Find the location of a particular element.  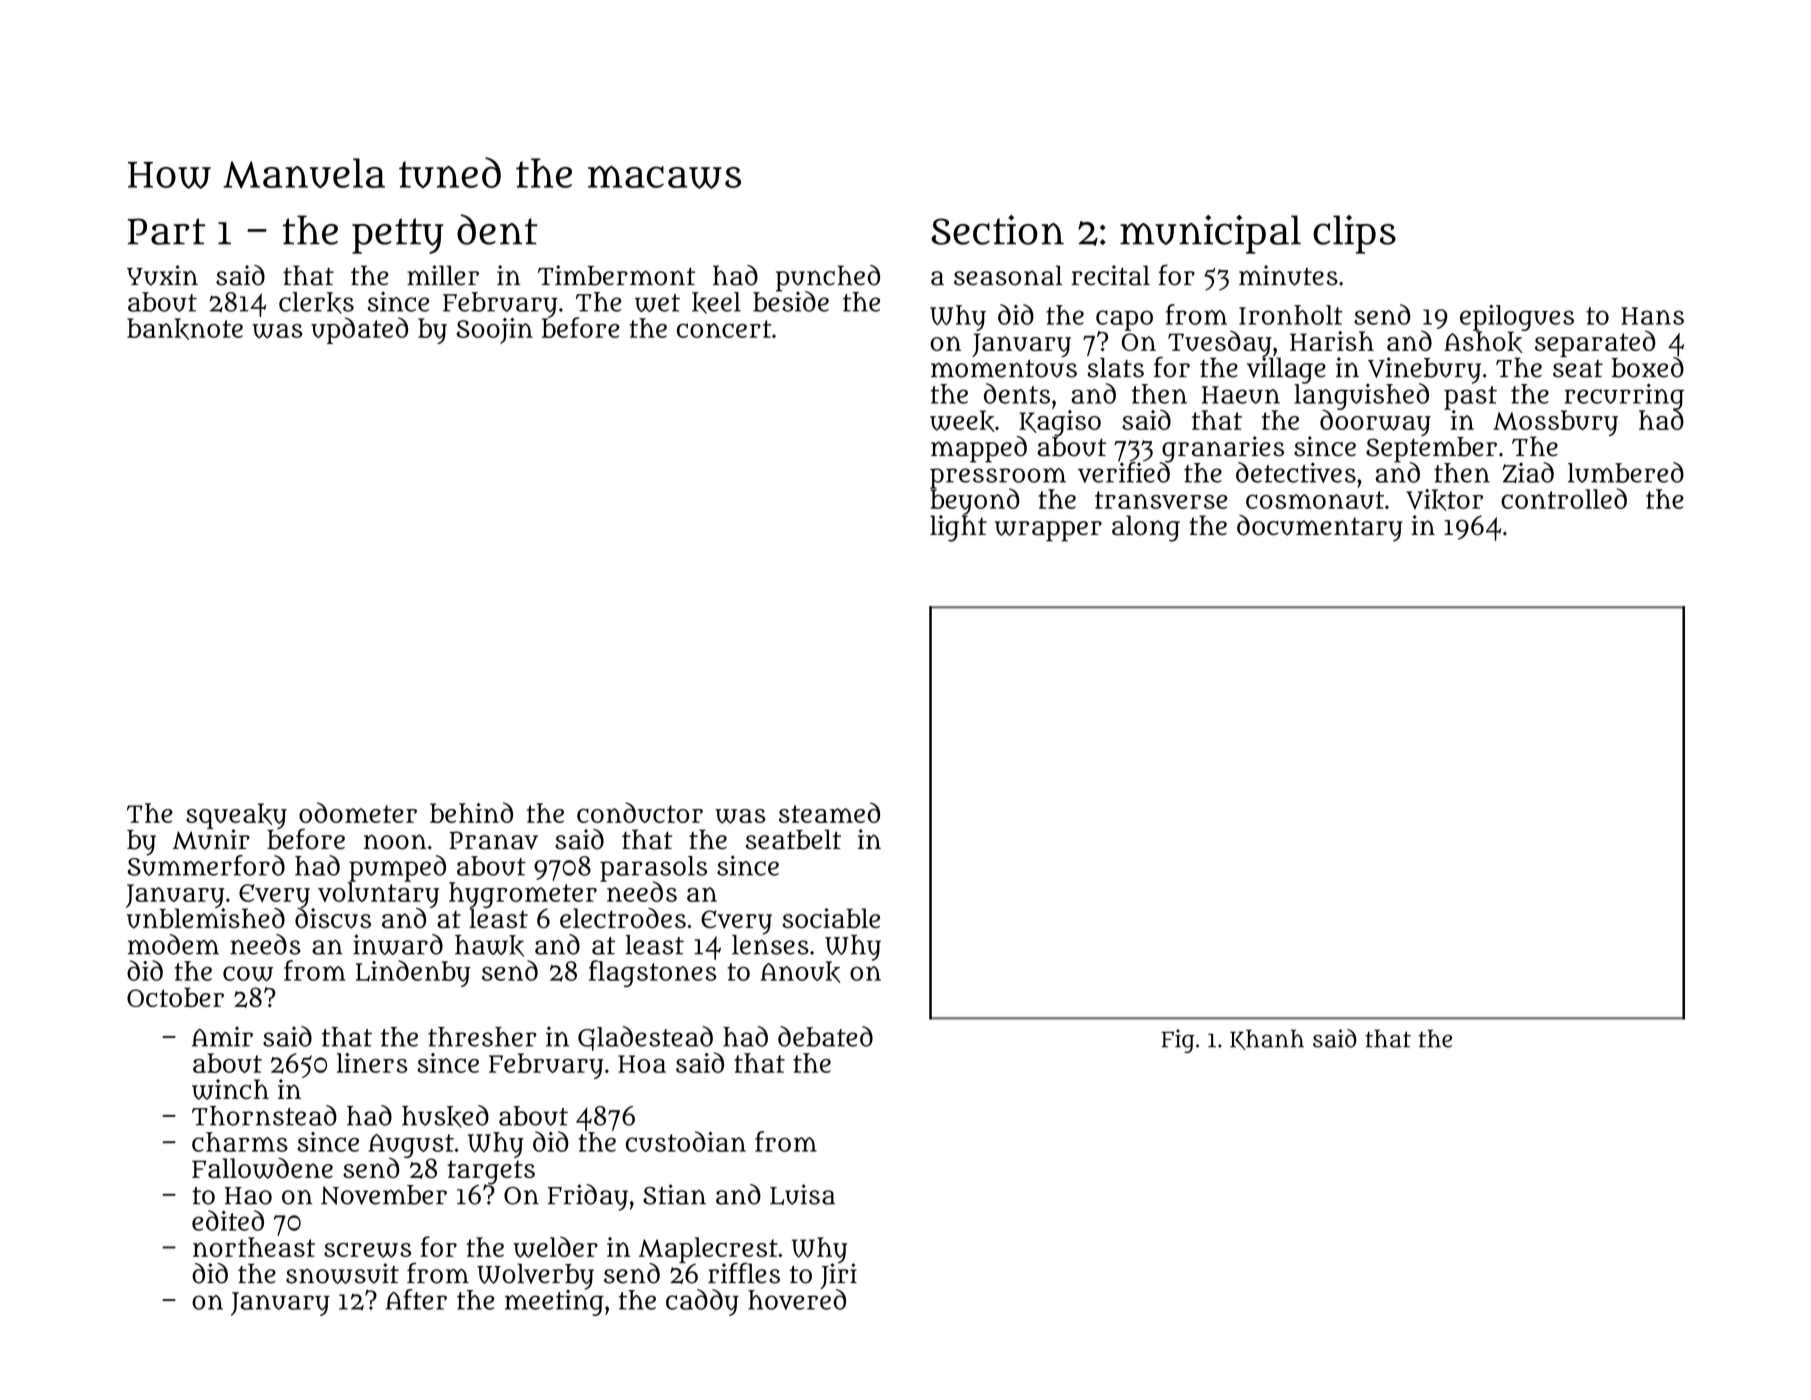

steamed is located at coordinates (829, 812).
